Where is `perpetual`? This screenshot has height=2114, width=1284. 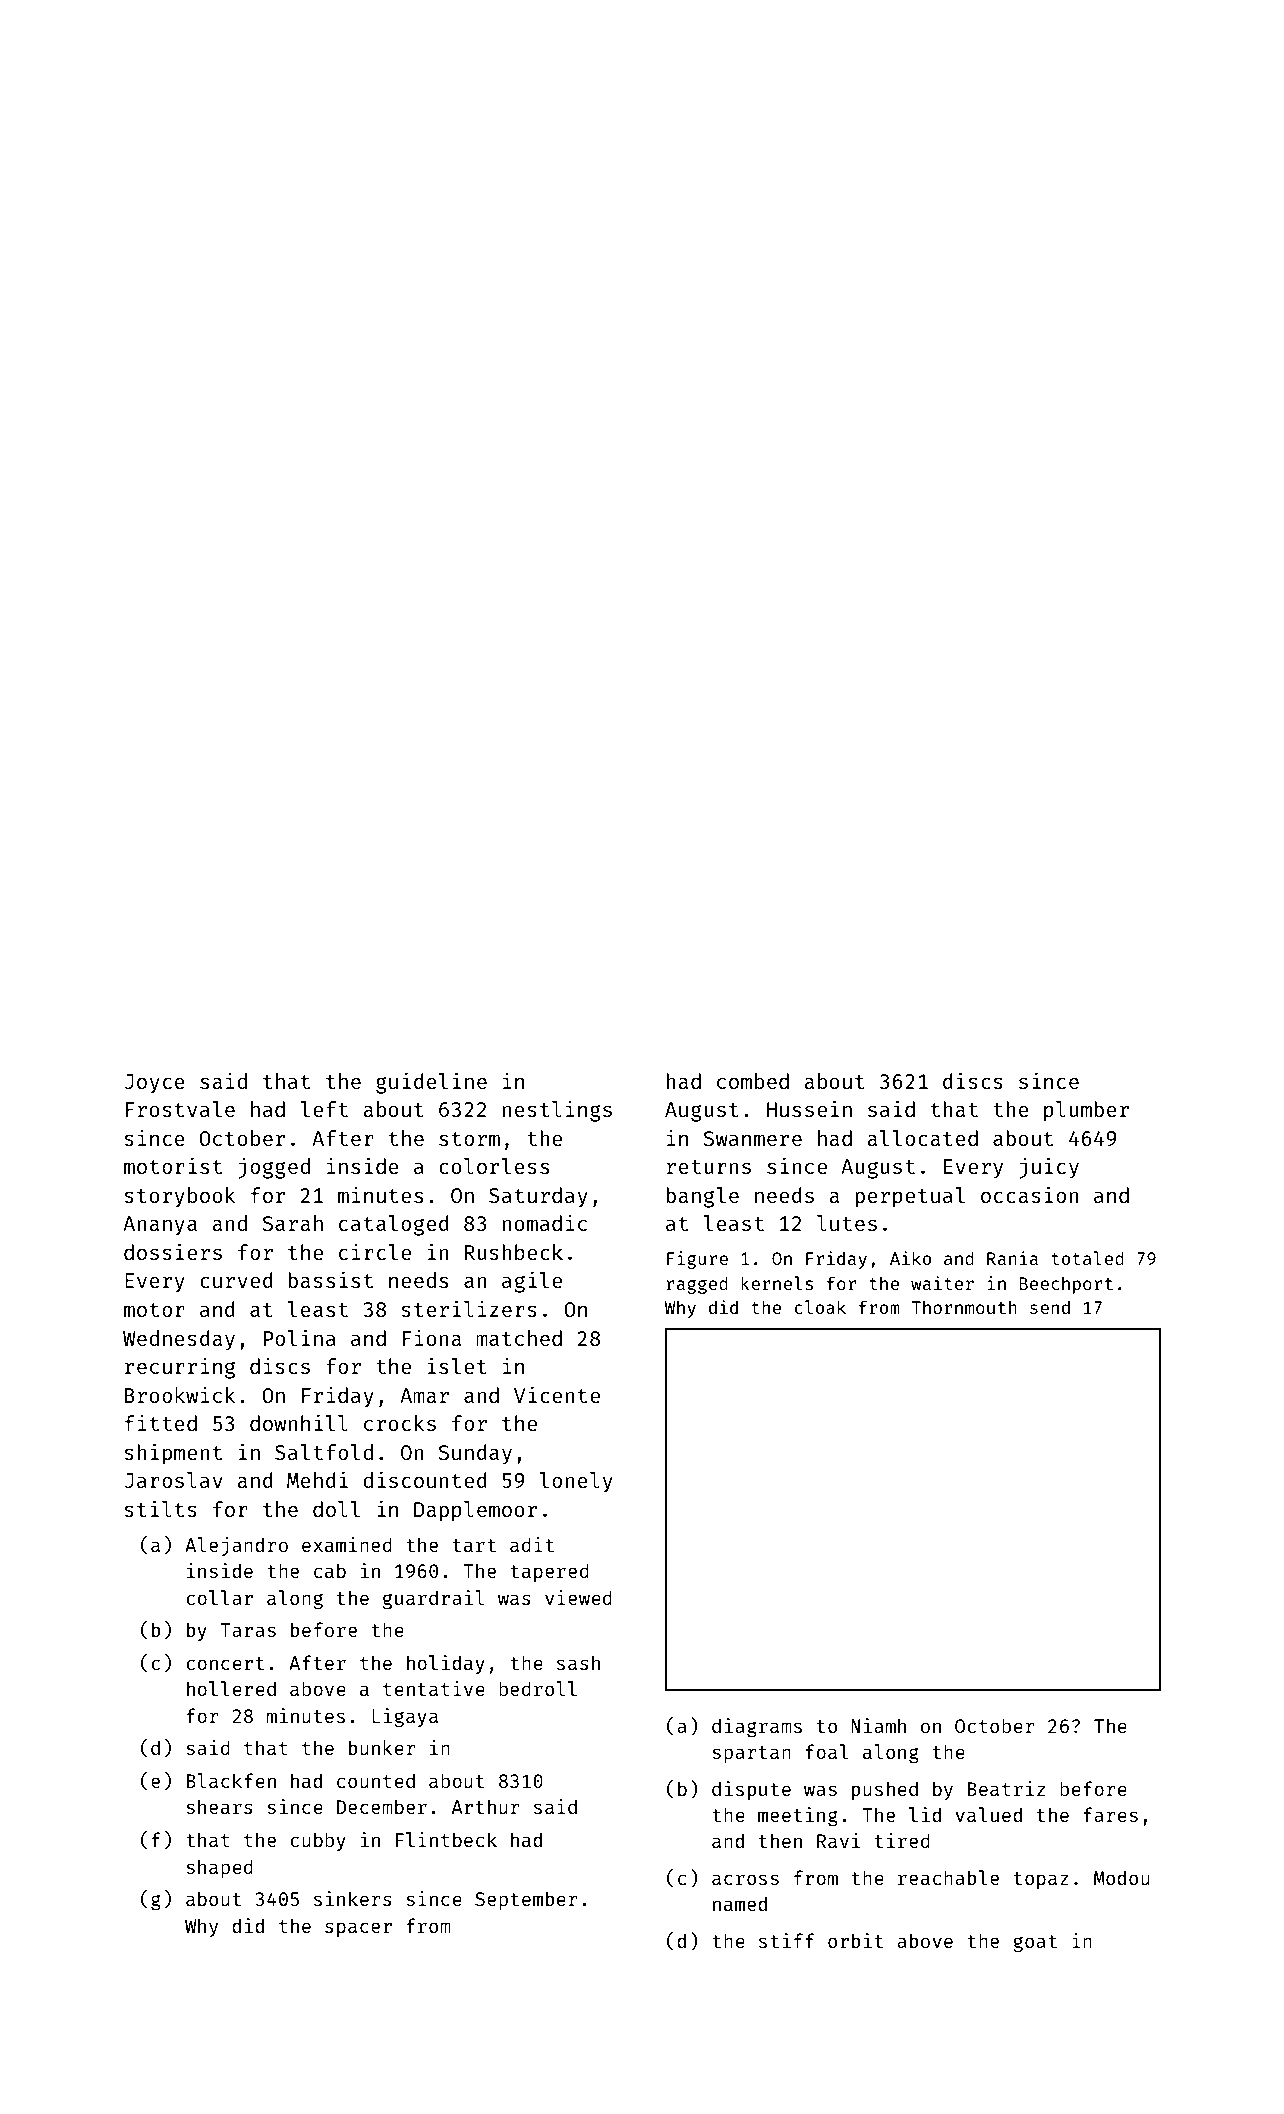 perpetual is located at coordinates (910, 1197).
